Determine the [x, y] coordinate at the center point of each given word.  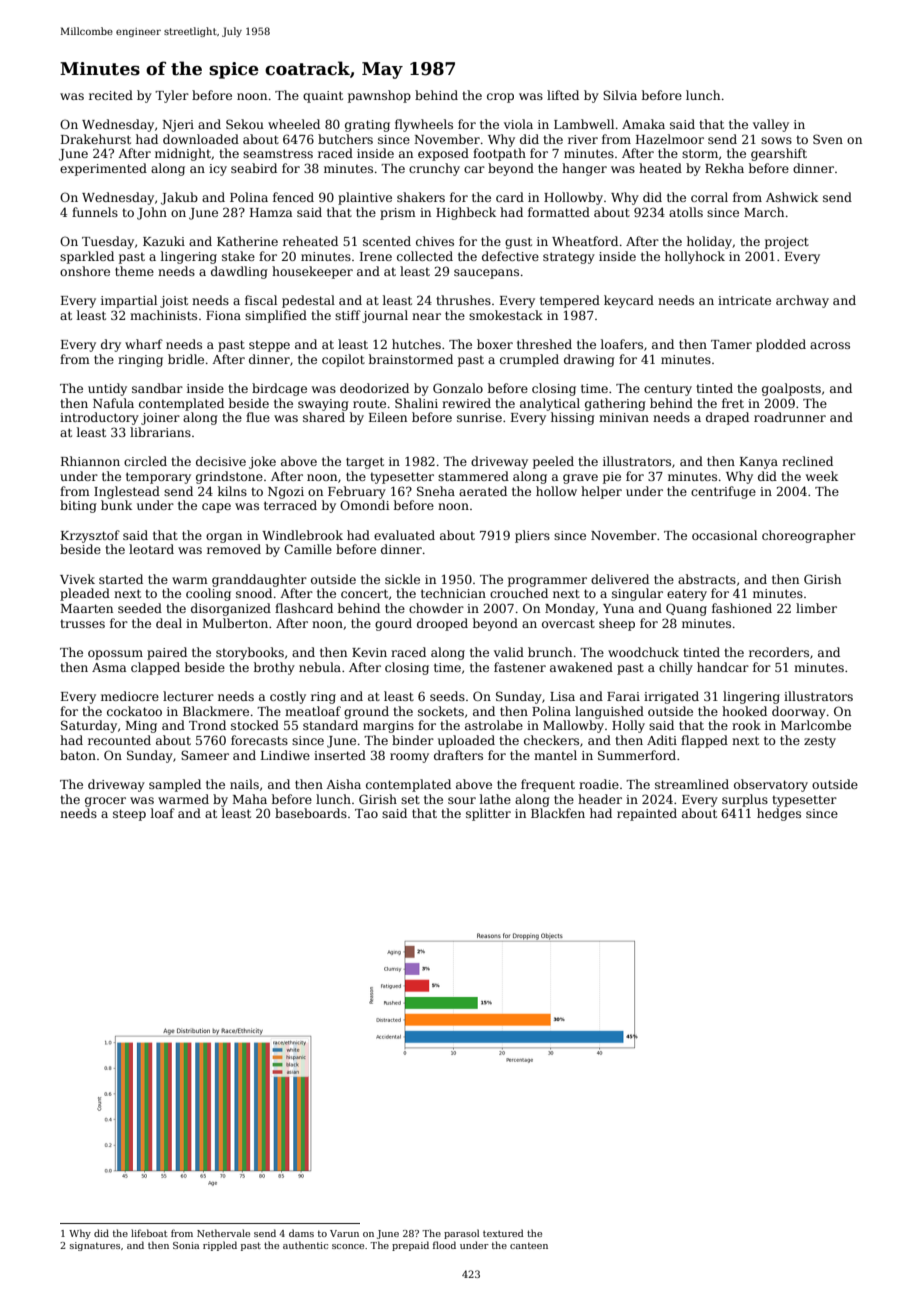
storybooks [250, 653]
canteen [529, 1245]
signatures [95, 1246]
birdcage [279, 389]
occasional [724, 535]
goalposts [791, 389]
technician [453, 593]
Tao [366, 813]
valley [771, 125]
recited [111, 95]
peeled [553, 462]
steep [129, 815]
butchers [345, 139]
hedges [779, 814]
